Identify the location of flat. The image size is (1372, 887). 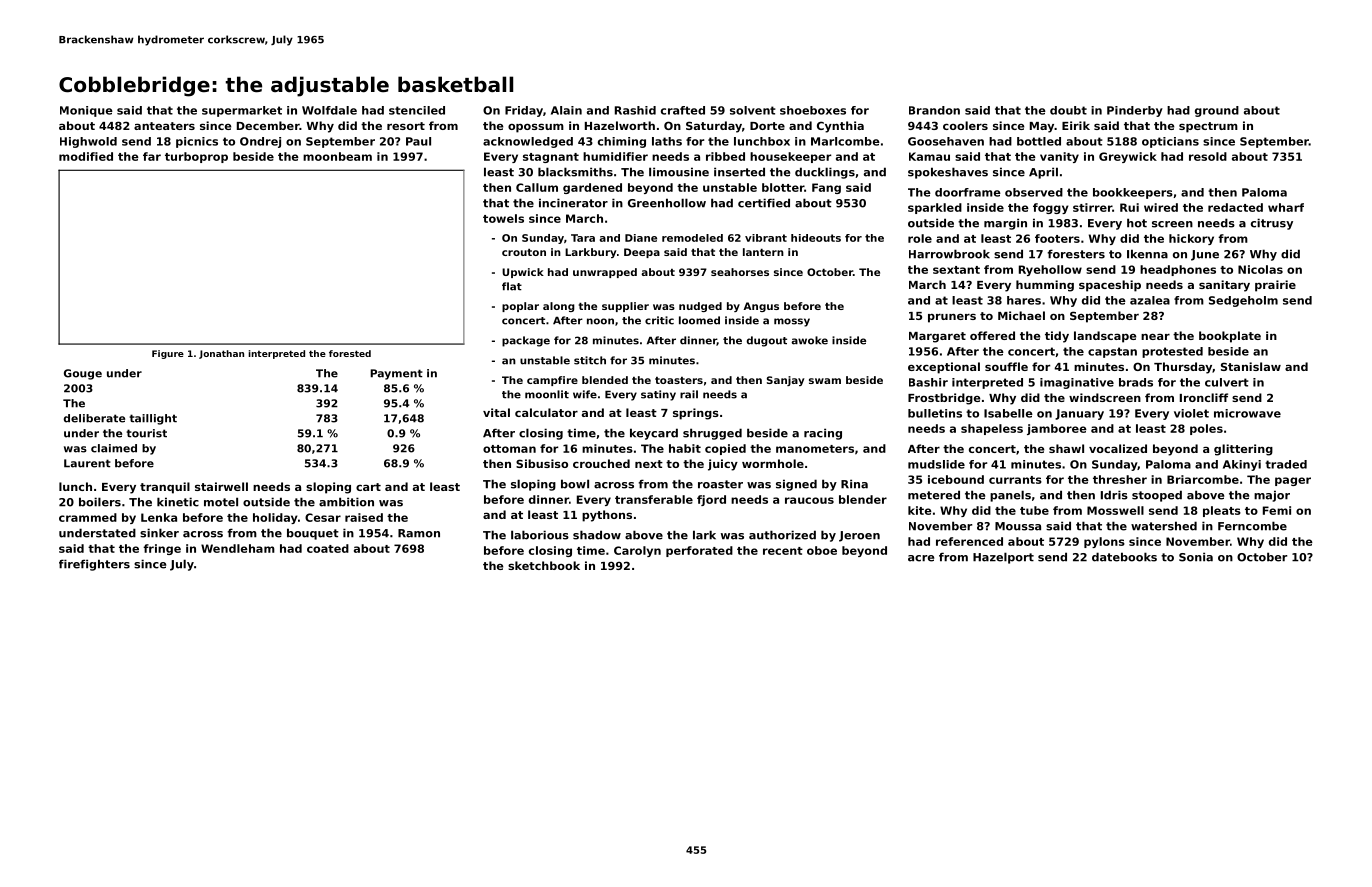
(512, 286).
